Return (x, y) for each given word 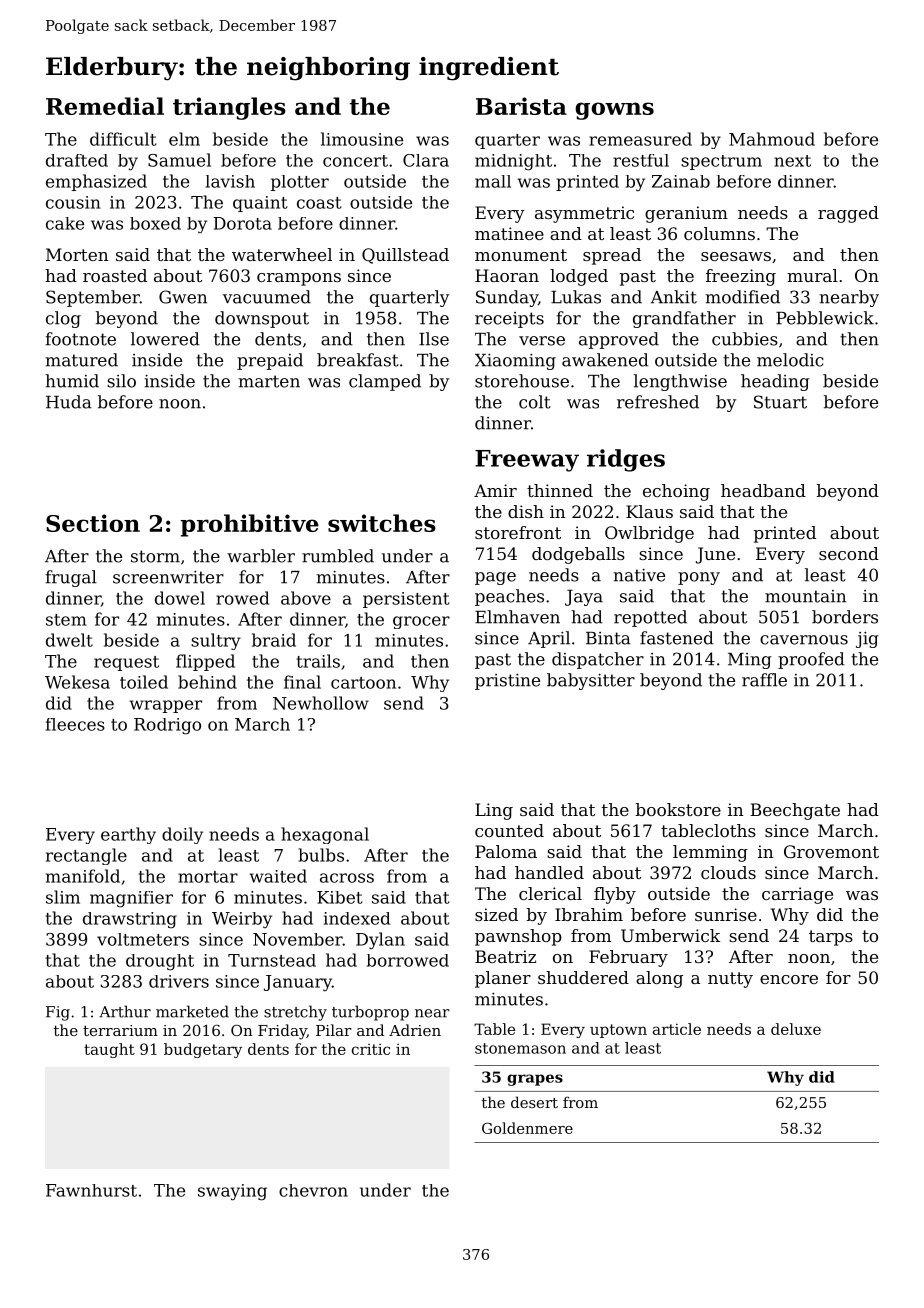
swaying (232, 1192)
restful (641, 160)
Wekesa (77, 682)
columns (719, 233)
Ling (494, 811)
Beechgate (795, 811)
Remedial (105, 106)
